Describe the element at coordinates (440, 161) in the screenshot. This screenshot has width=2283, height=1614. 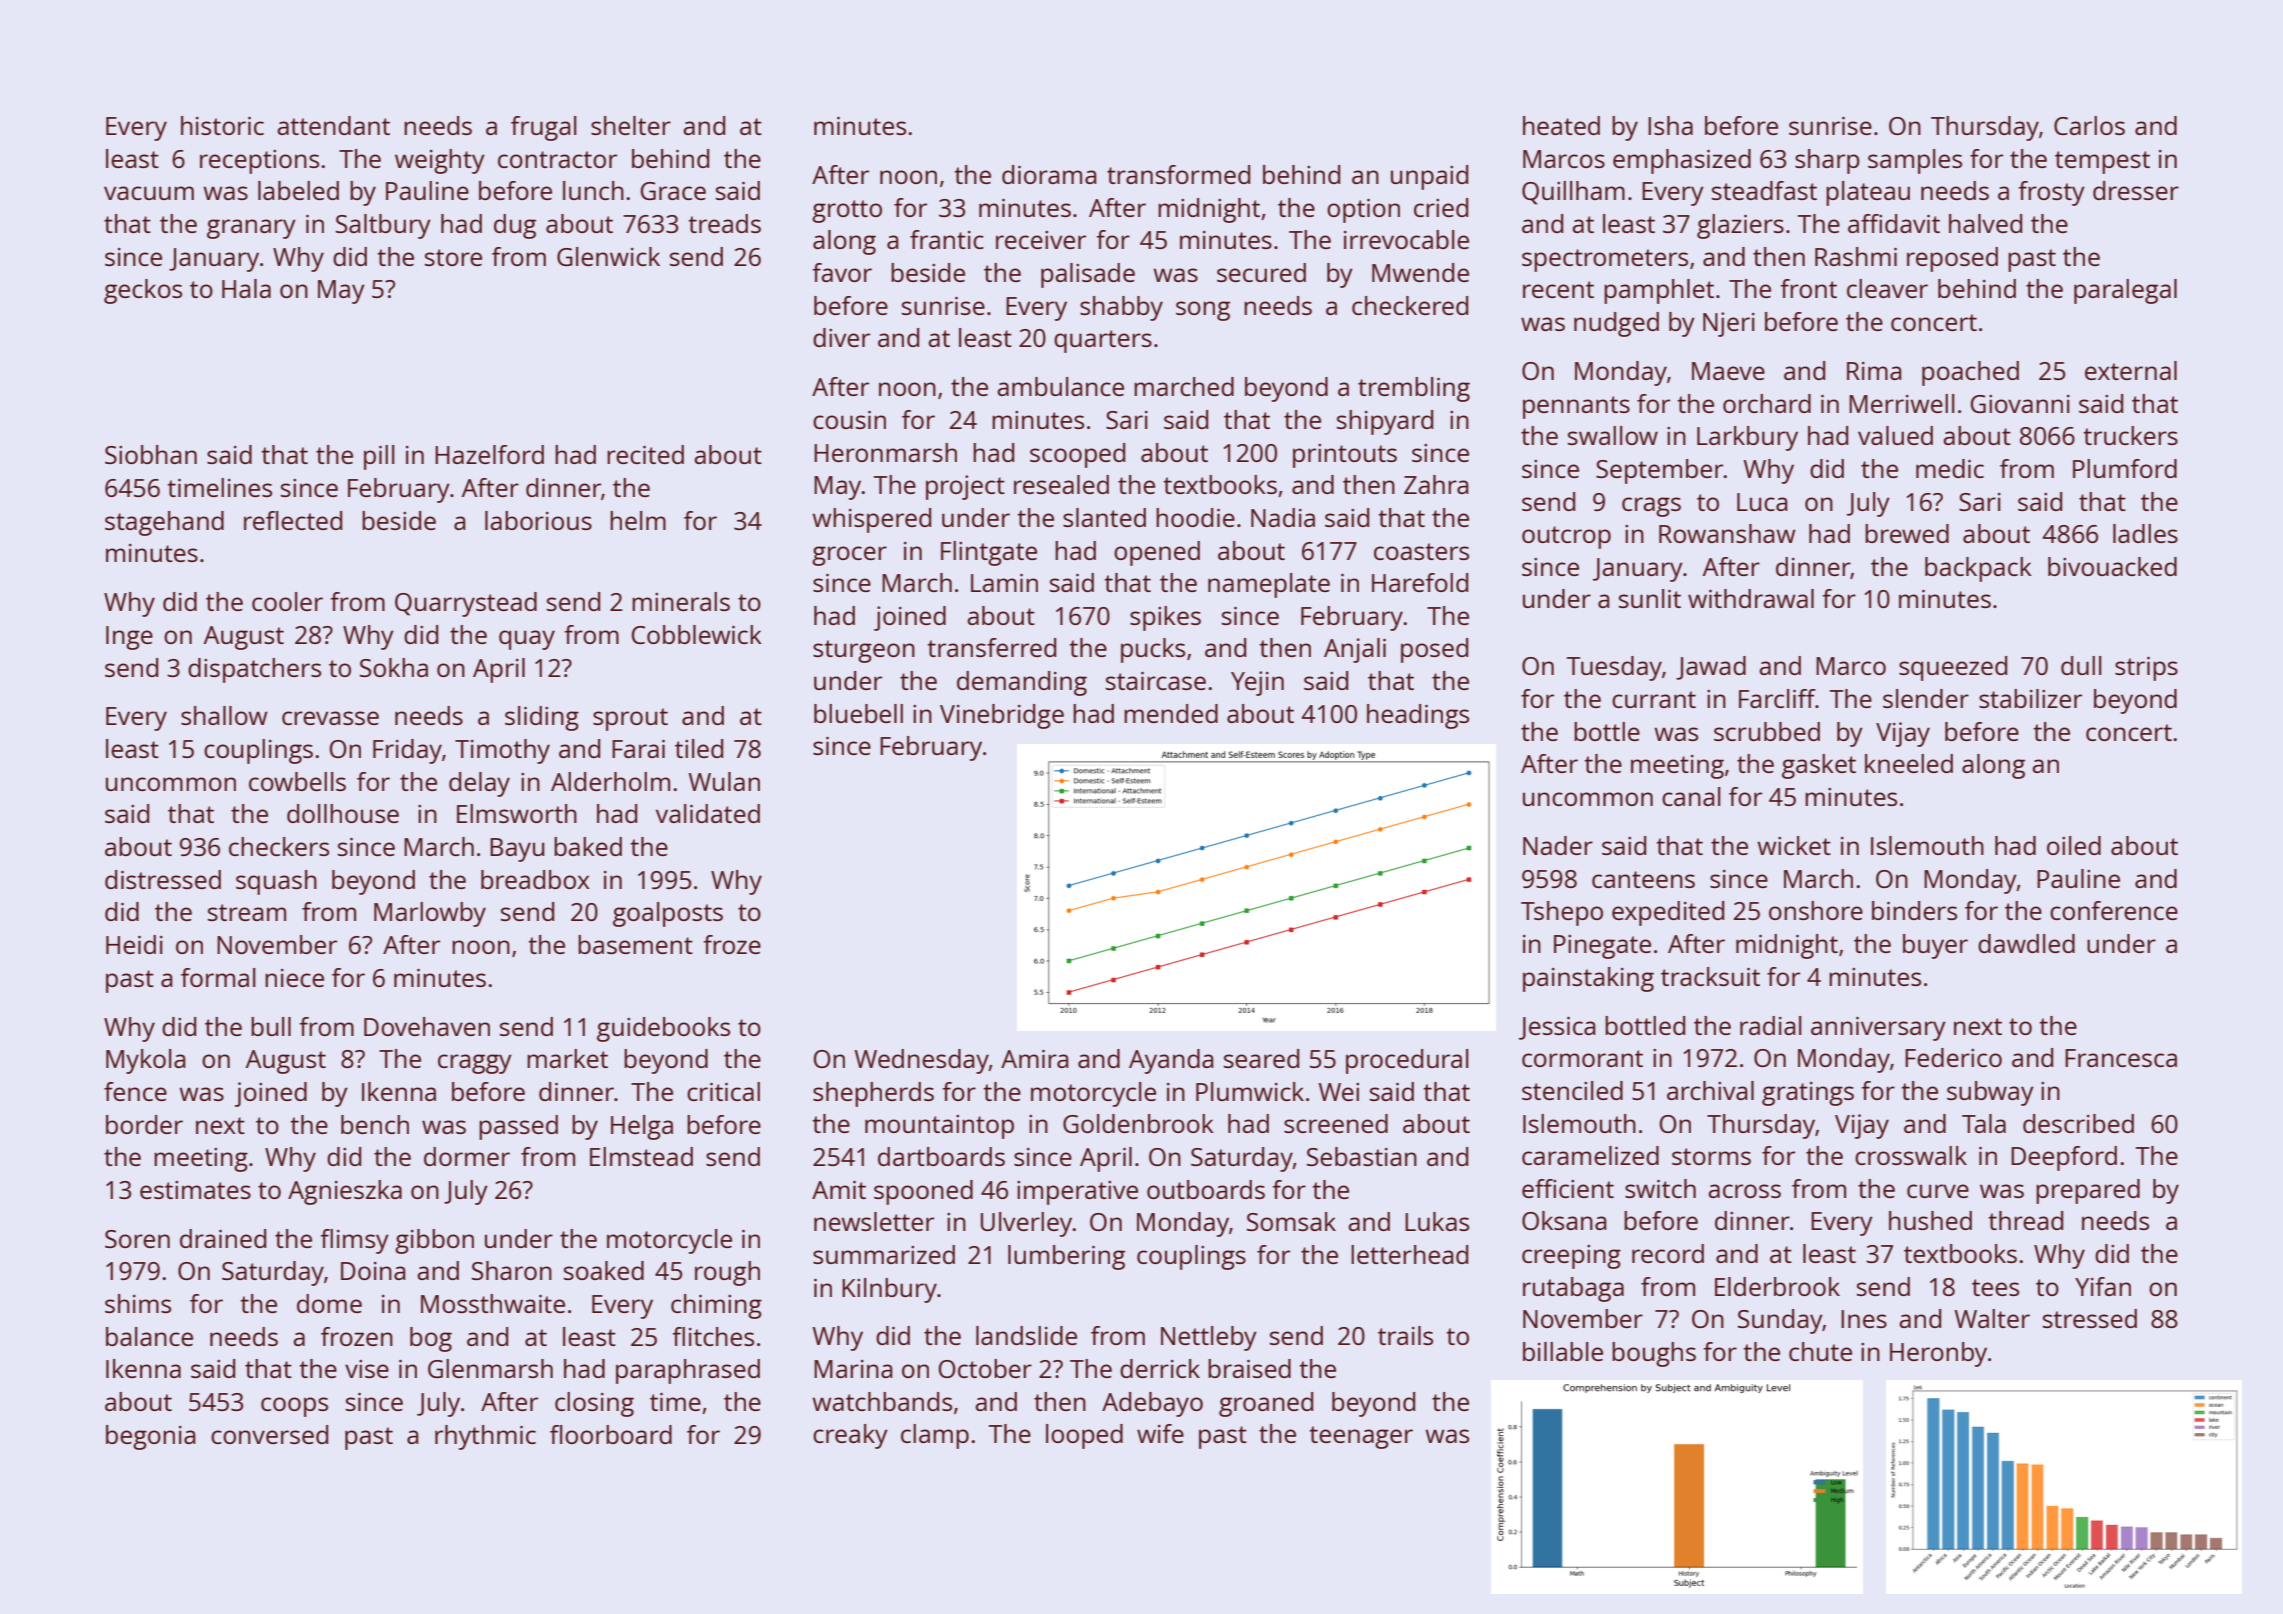
I see `weighty` at that location.
